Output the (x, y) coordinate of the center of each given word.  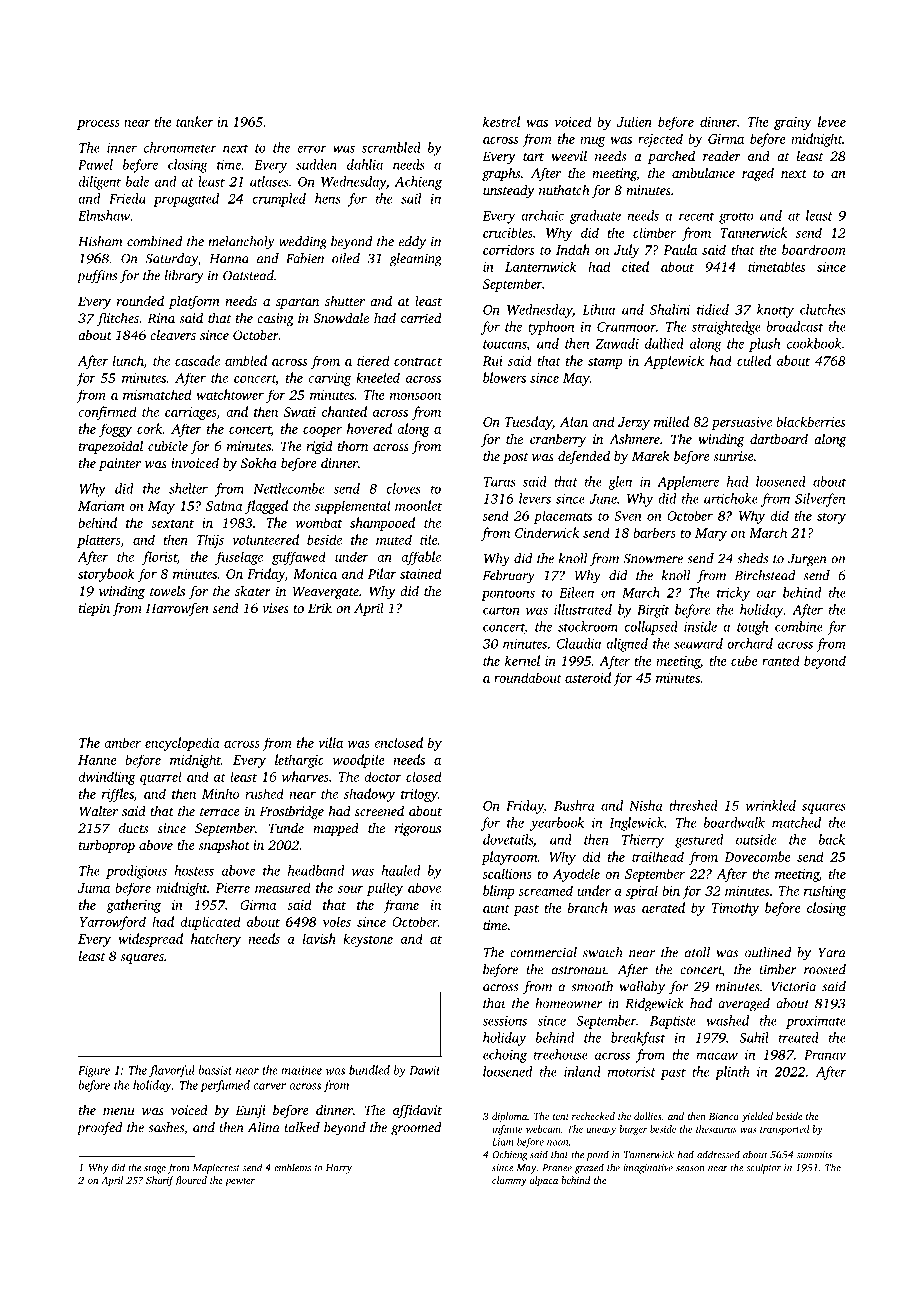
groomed (416, 1129)
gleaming (416, 260)
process (98, 125)
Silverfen (820, 500)
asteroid (588, 677)
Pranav (825, 1055)
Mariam (101, 506)
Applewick (674, 362)
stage (155, 1169)
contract (418, 362)
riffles (118, 795)
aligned (627, 645)
